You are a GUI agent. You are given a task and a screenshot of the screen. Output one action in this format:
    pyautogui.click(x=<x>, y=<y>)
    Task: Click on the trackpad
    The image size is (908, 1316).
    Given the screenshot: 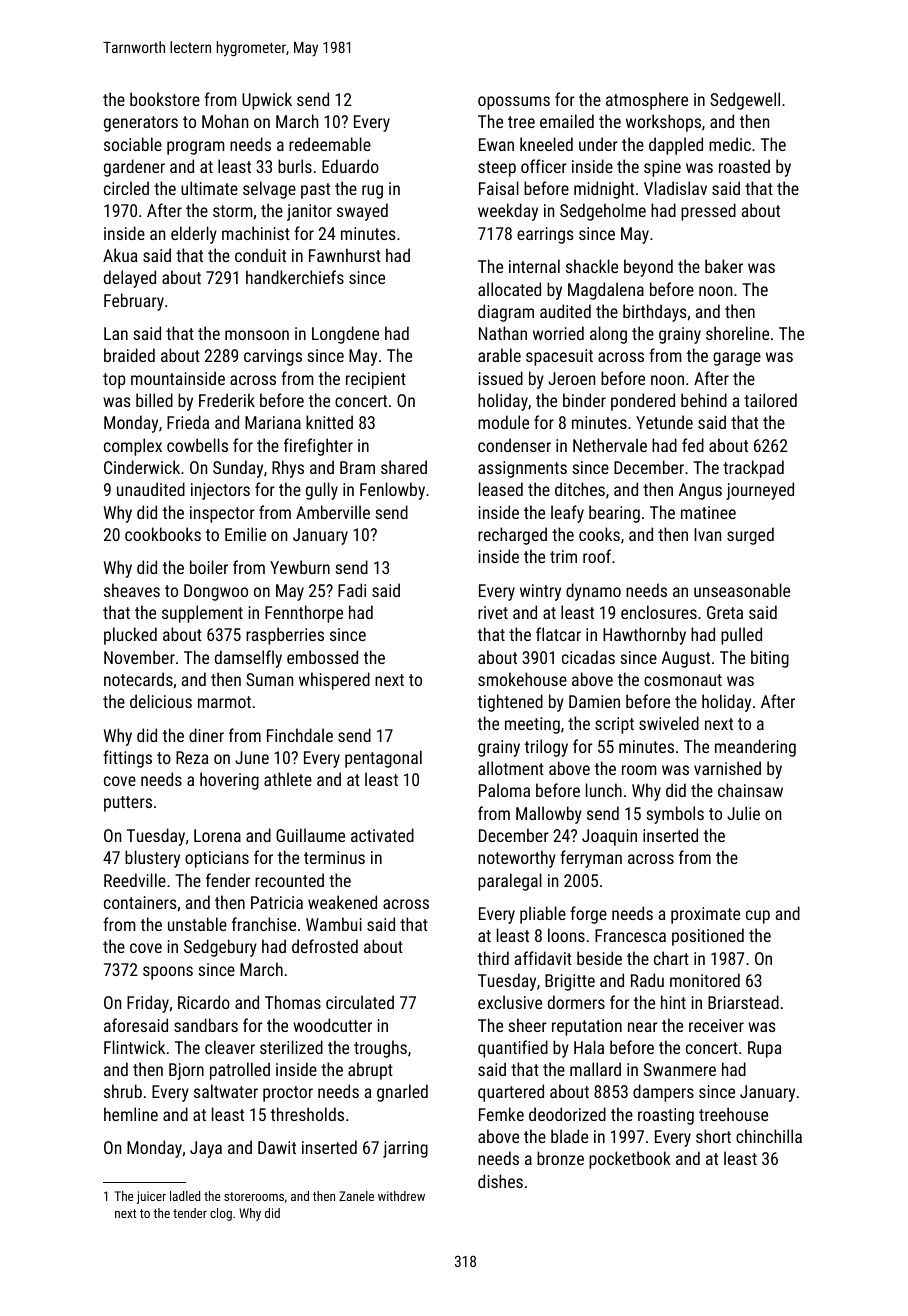 What is the action you would take?
    pyautogui.click(x=753, y=469)
